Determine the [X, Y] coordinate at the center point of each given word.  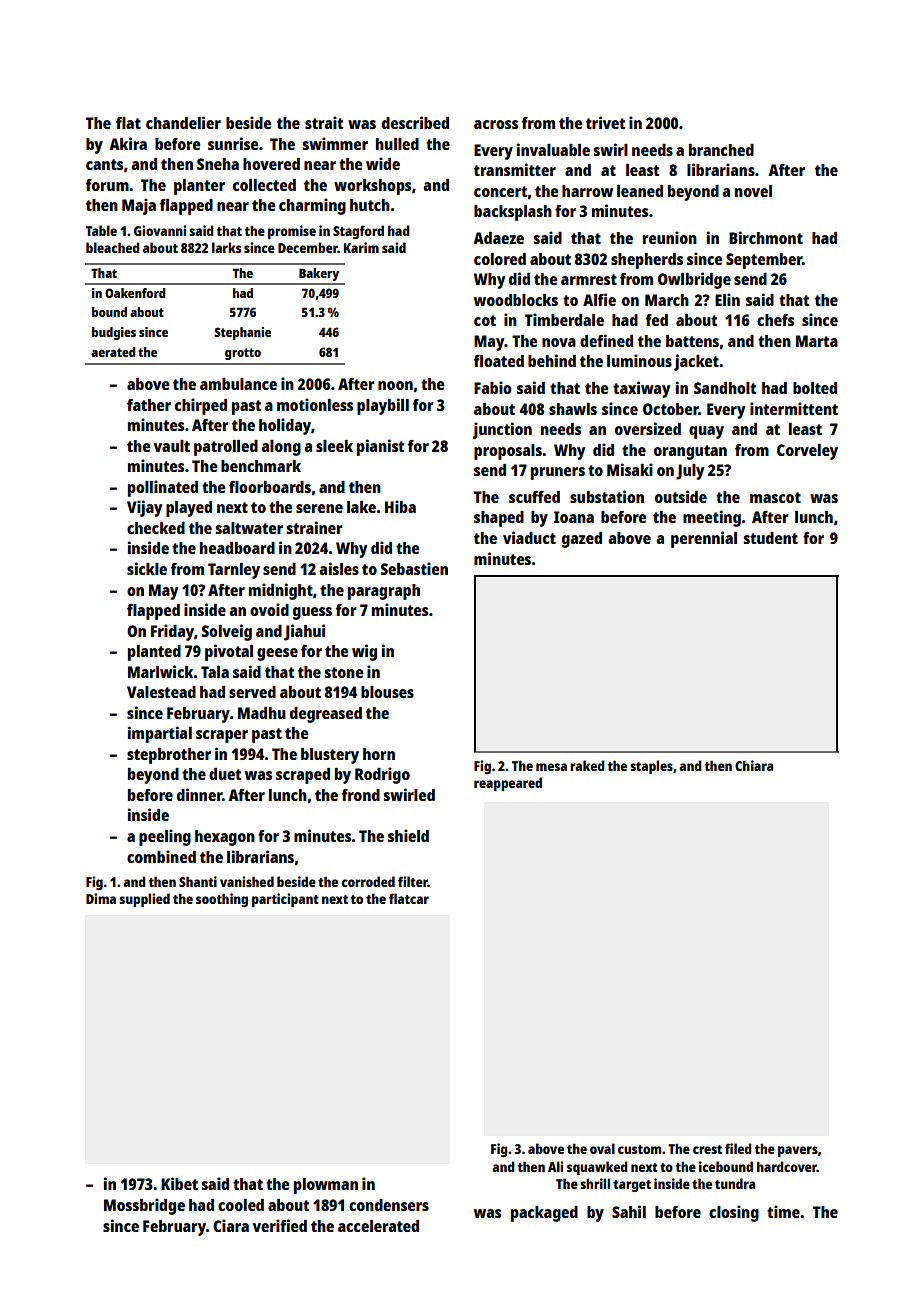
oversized [648, 428]
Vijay [144, 508]
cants [104, 164]
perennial [704, 539]
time [783, 1211]
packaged [544, 1214]
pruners [558, 473]
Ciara [231, 1225]
